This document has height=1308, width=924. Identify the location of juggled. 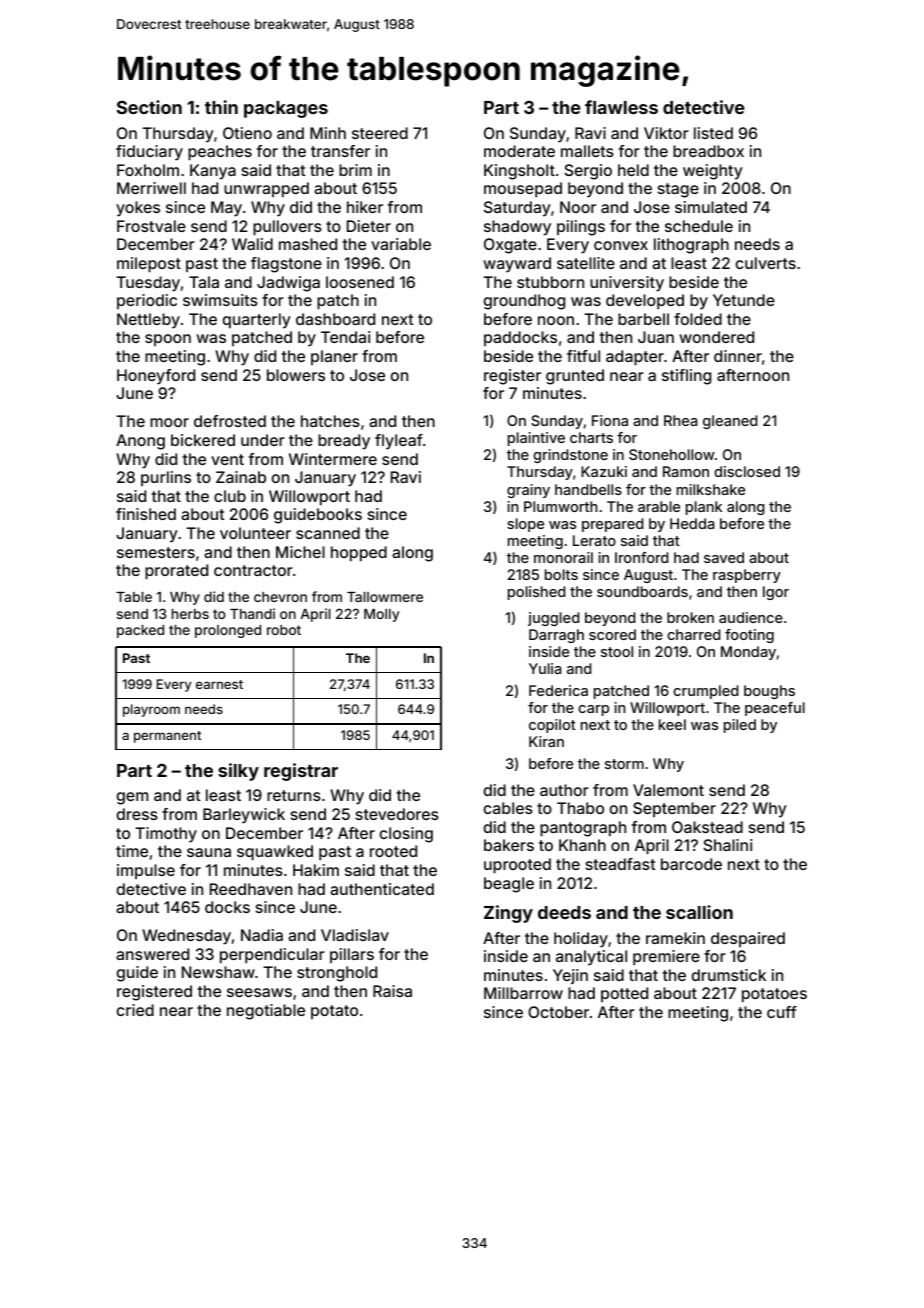
(553, 619).
